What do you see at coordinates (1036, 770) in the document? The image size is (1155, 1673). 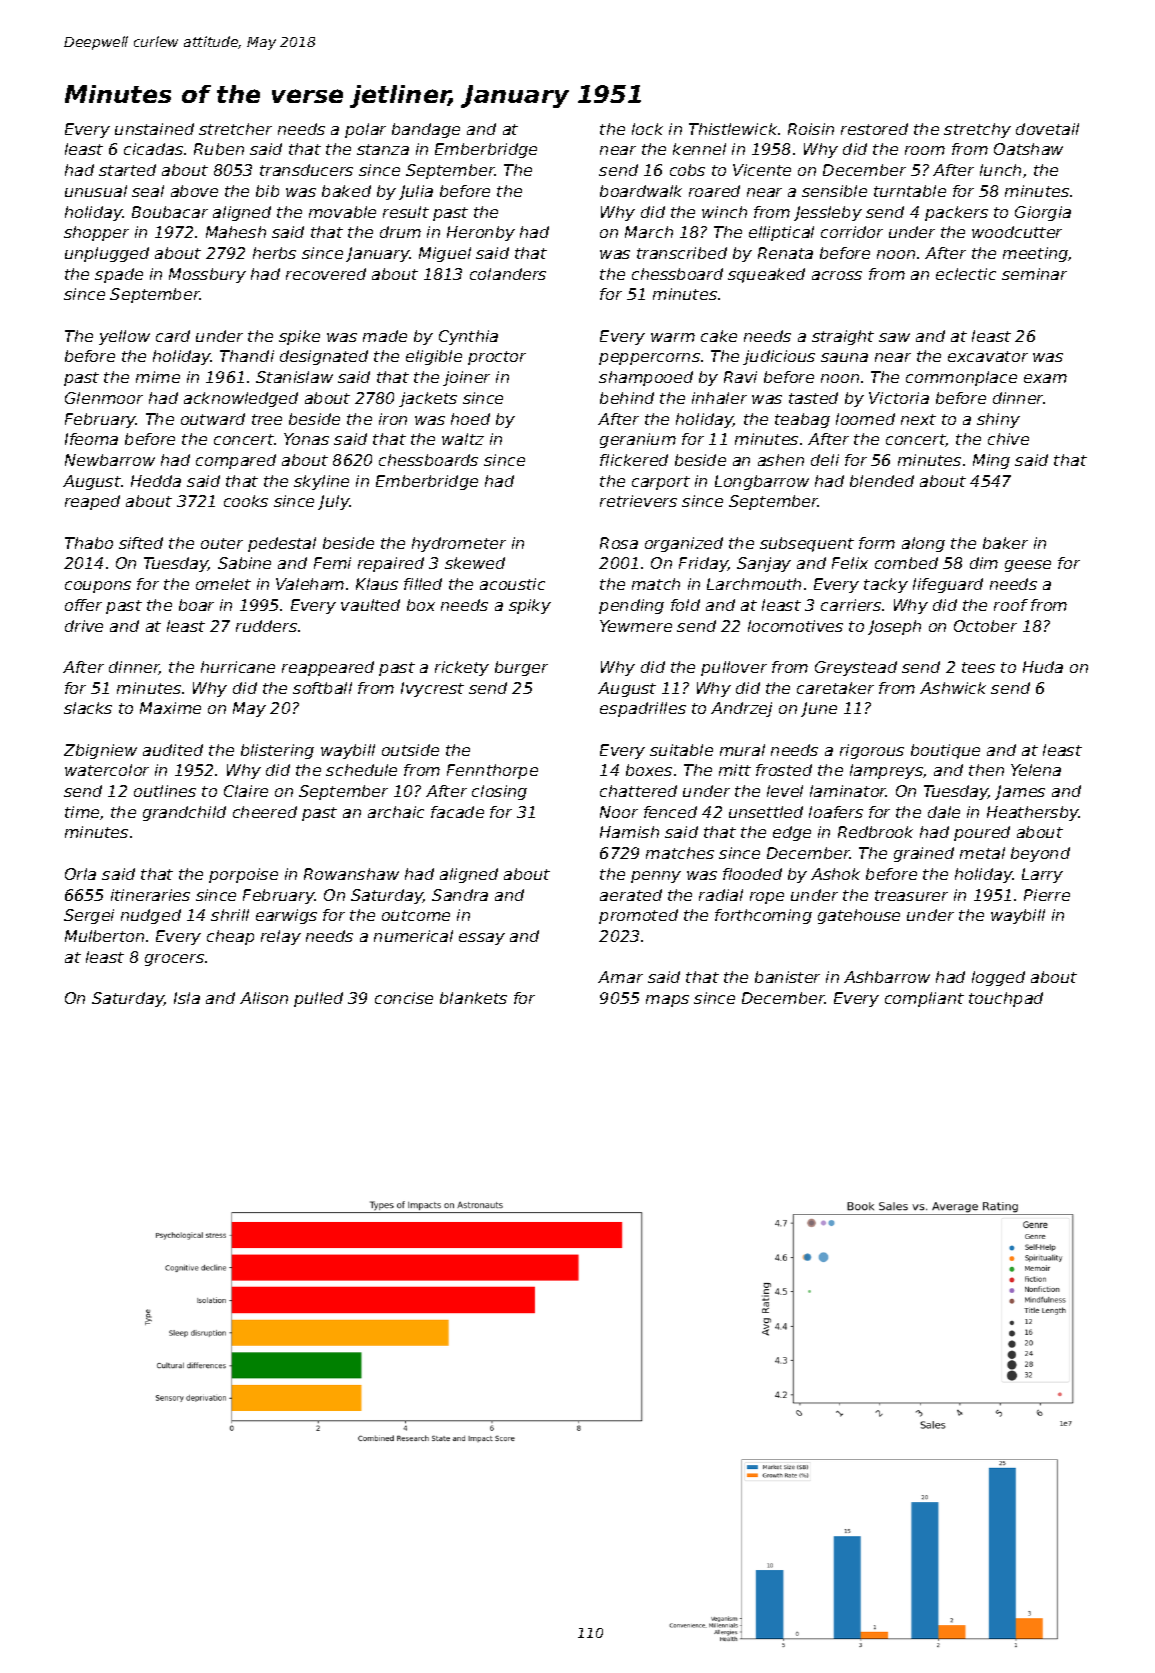 I see `Yelena` at bounding box center [1036, 770].
